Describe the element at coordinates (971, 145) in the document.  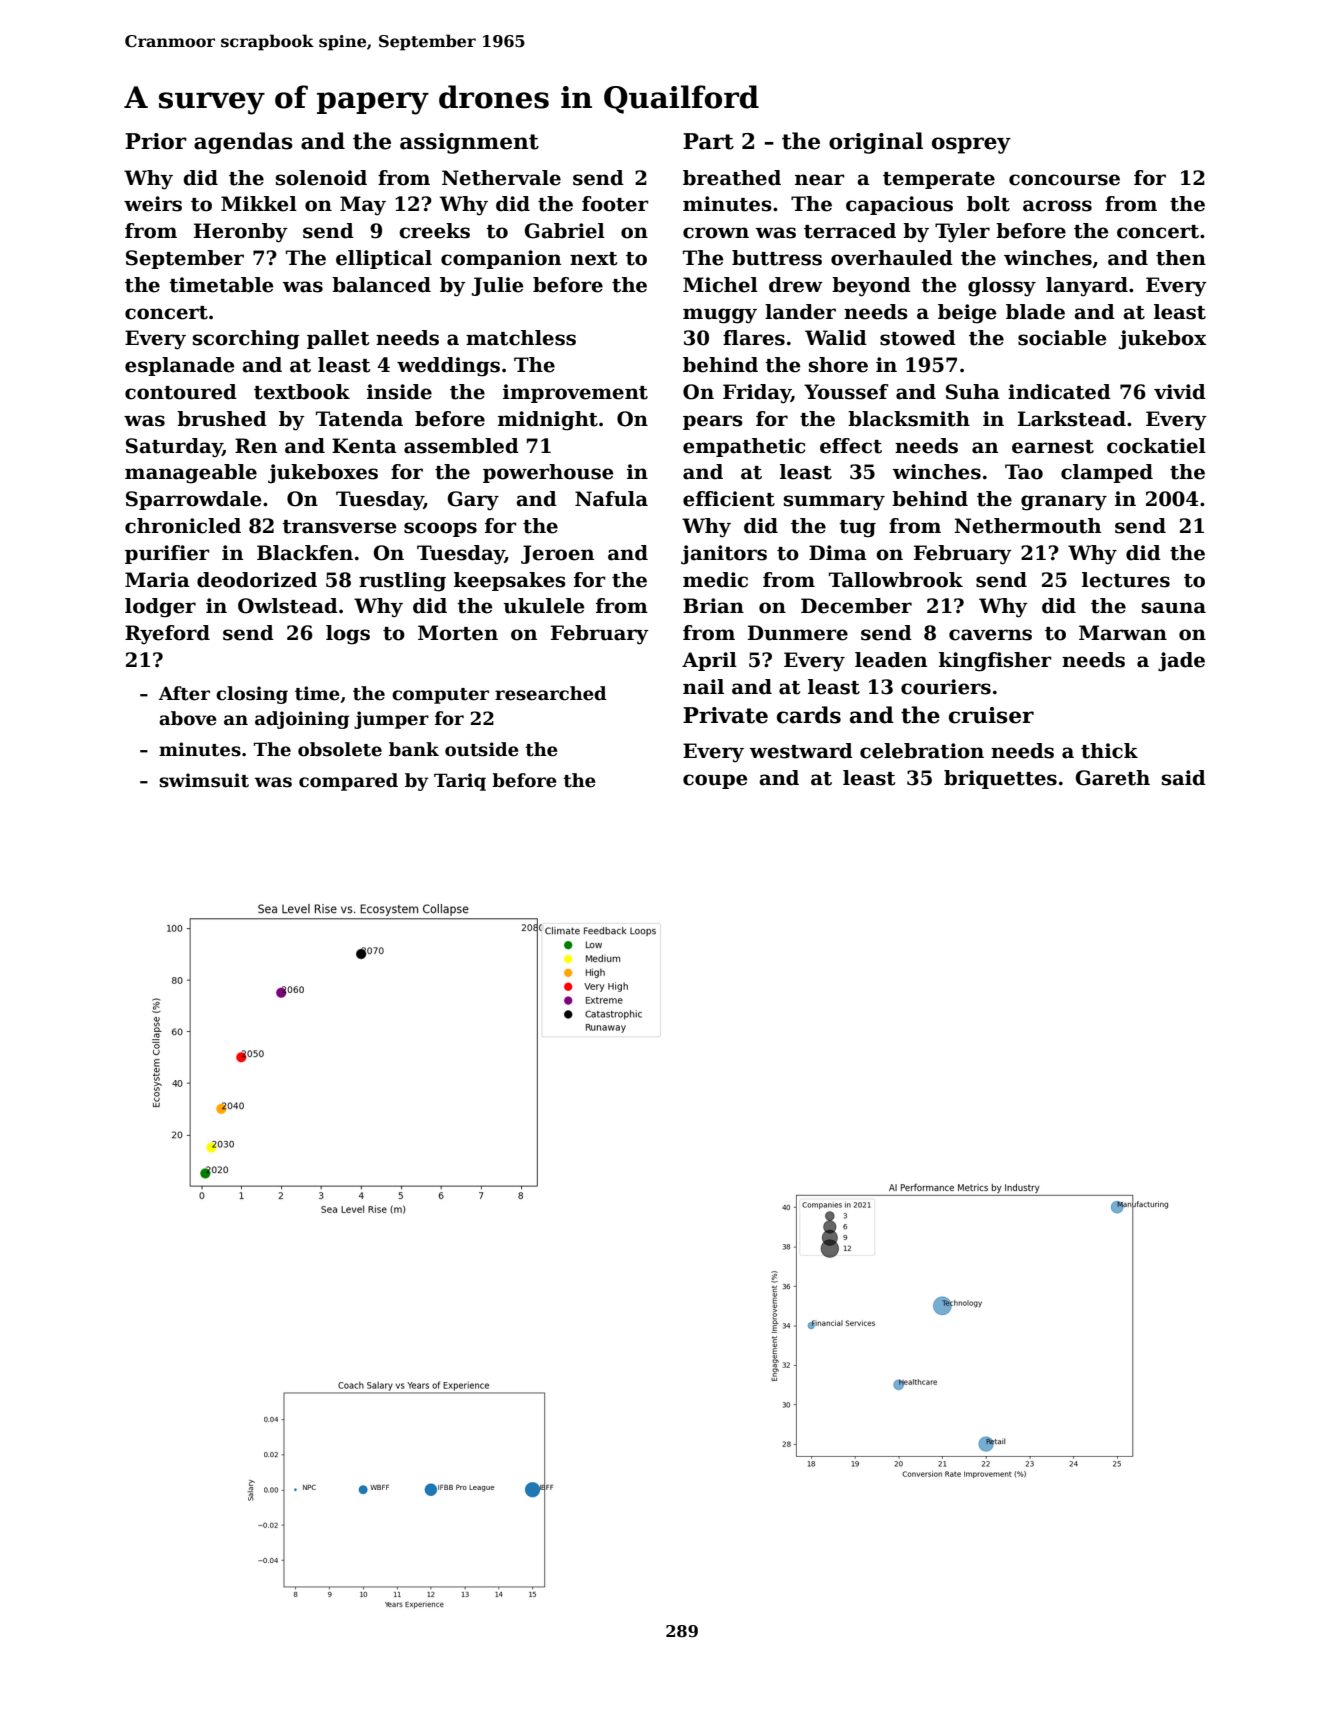
I see `osprey` at that location.
